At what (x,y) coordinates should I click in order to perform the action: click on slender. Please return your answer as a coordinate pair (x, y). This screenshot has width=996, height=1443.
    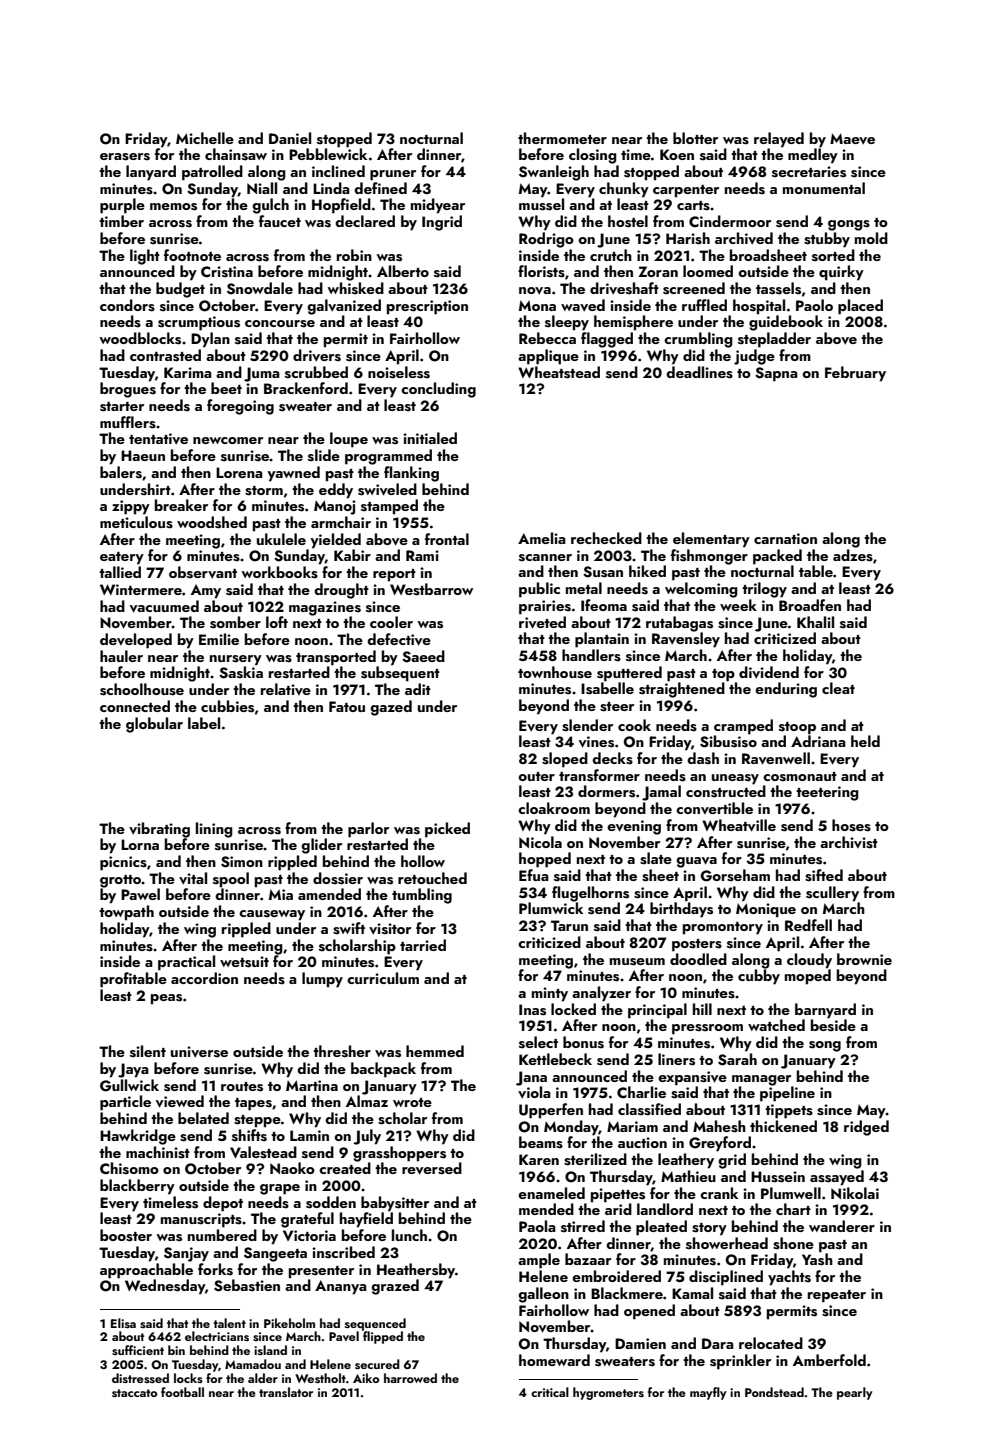
    Looking at the image, I should click on (587, 725).
